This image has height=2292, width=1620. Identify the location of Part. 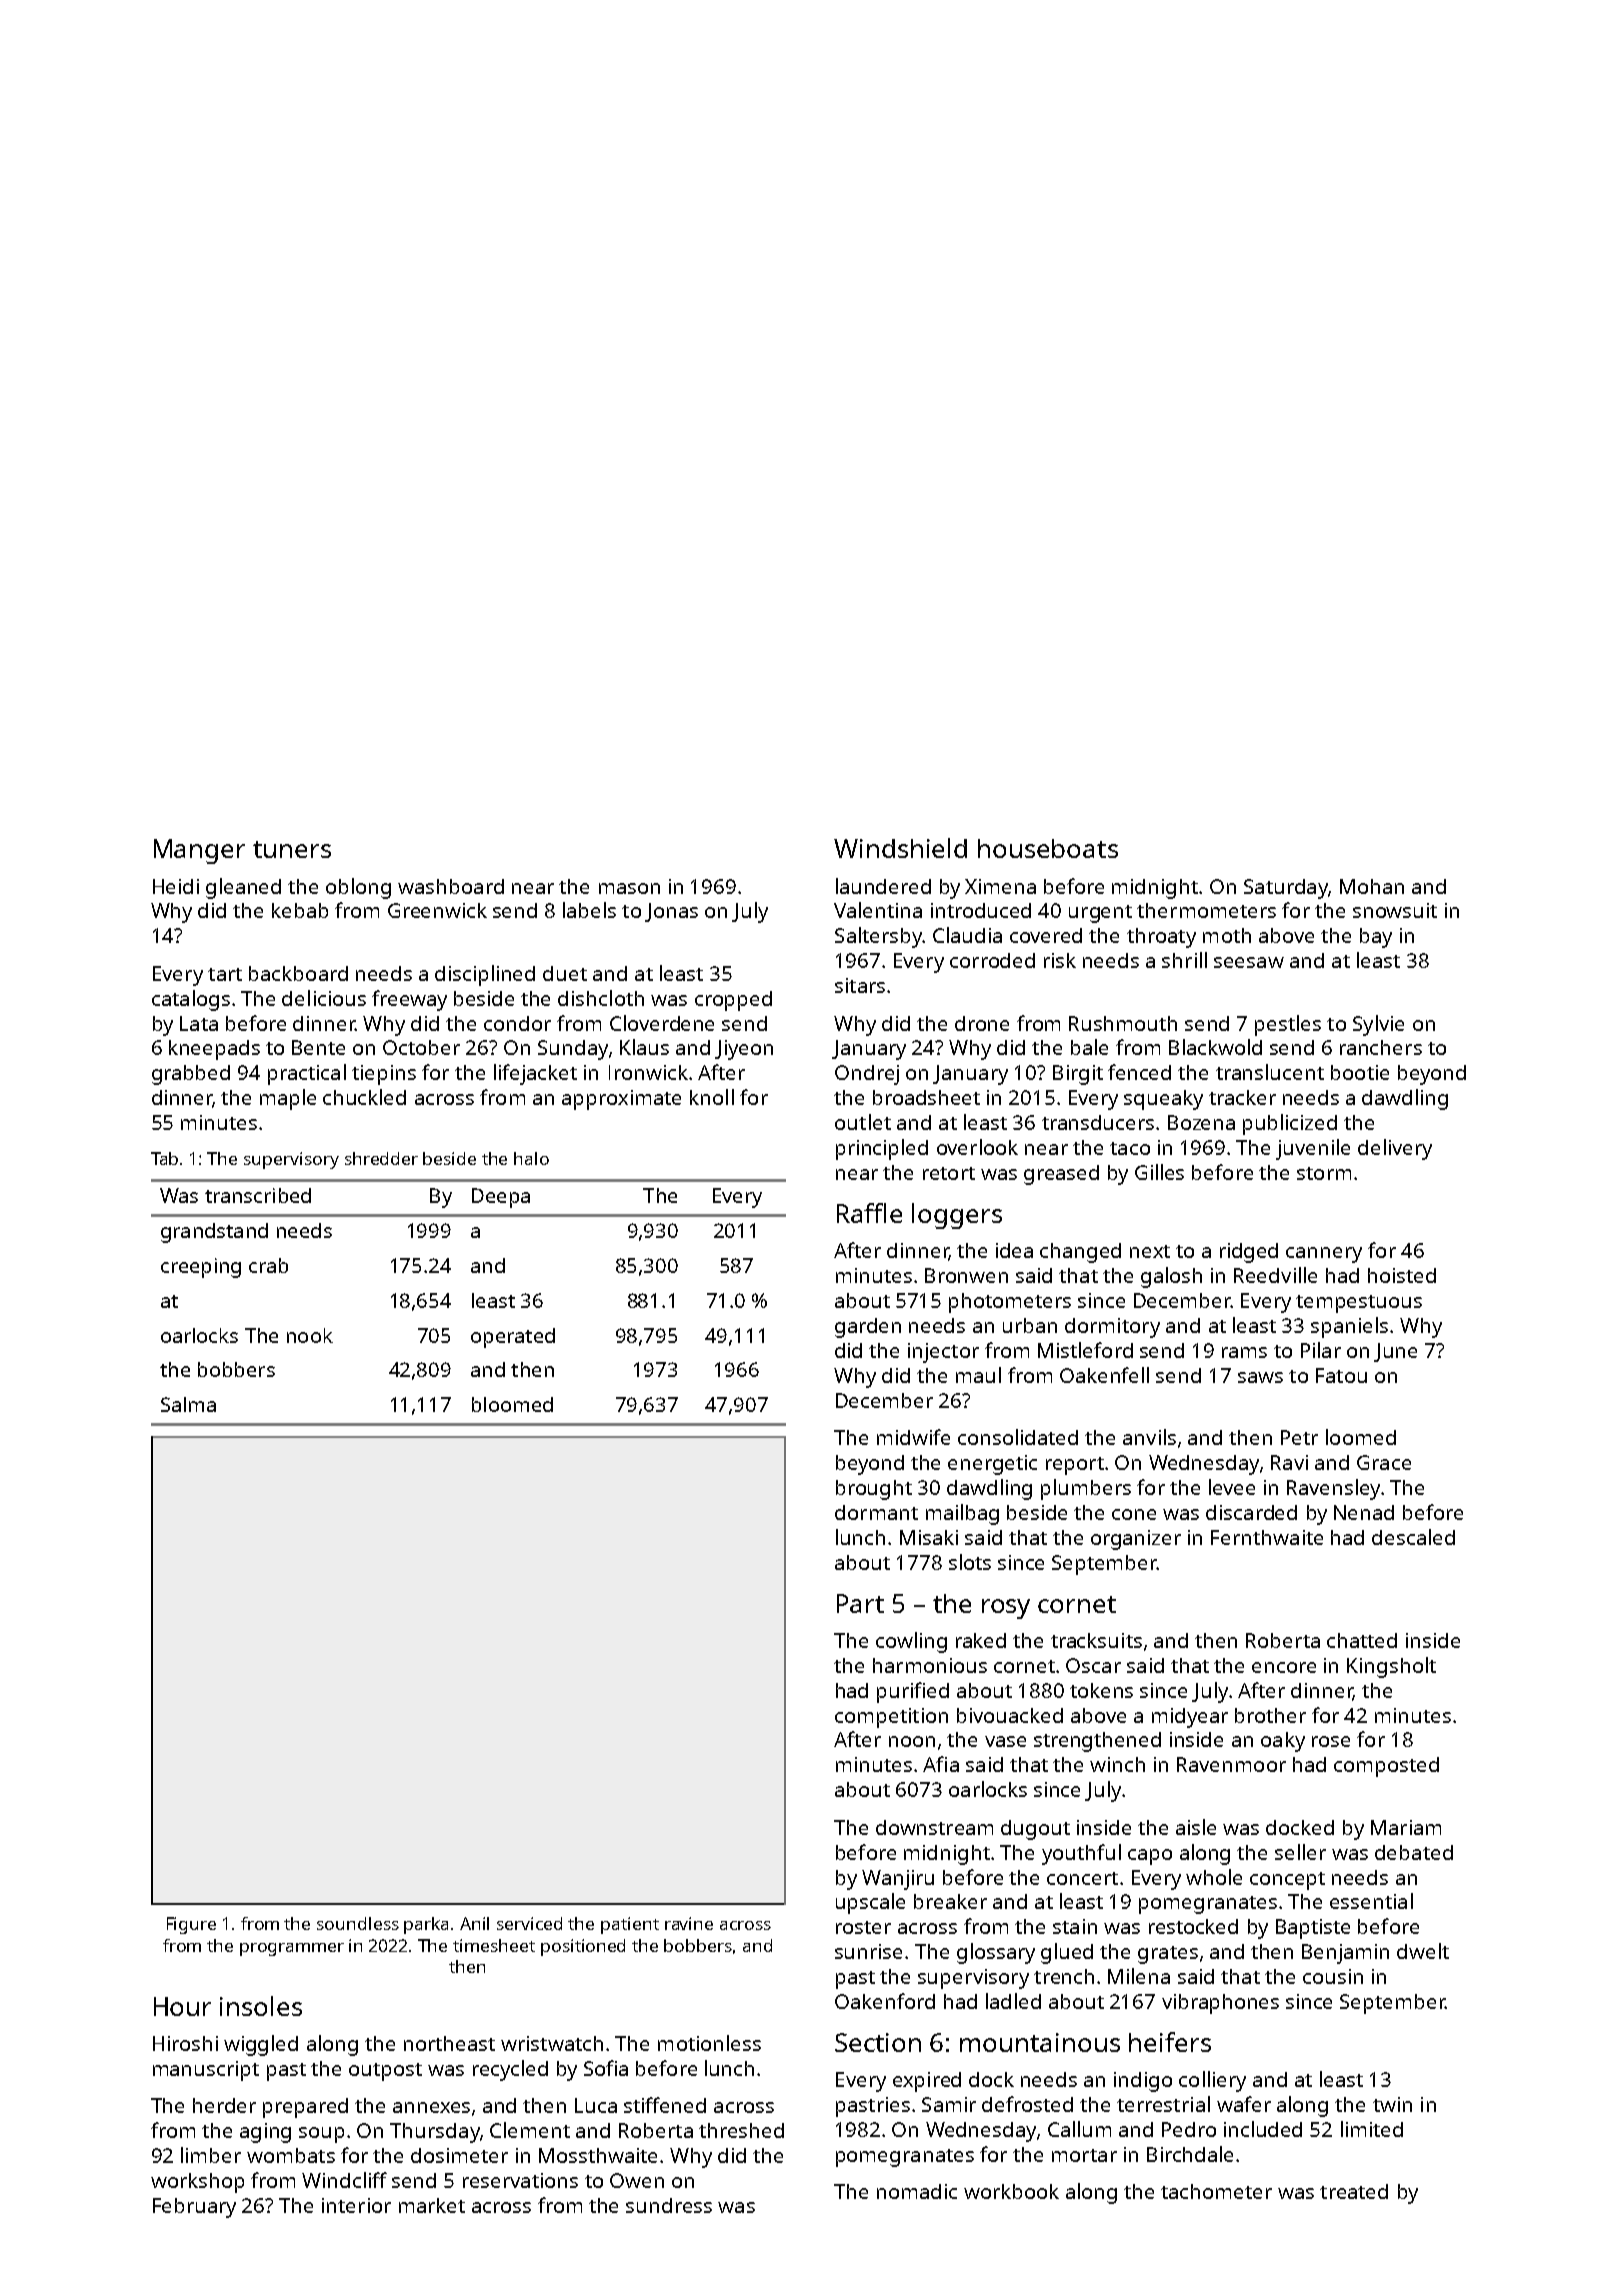
(860, 1603).
